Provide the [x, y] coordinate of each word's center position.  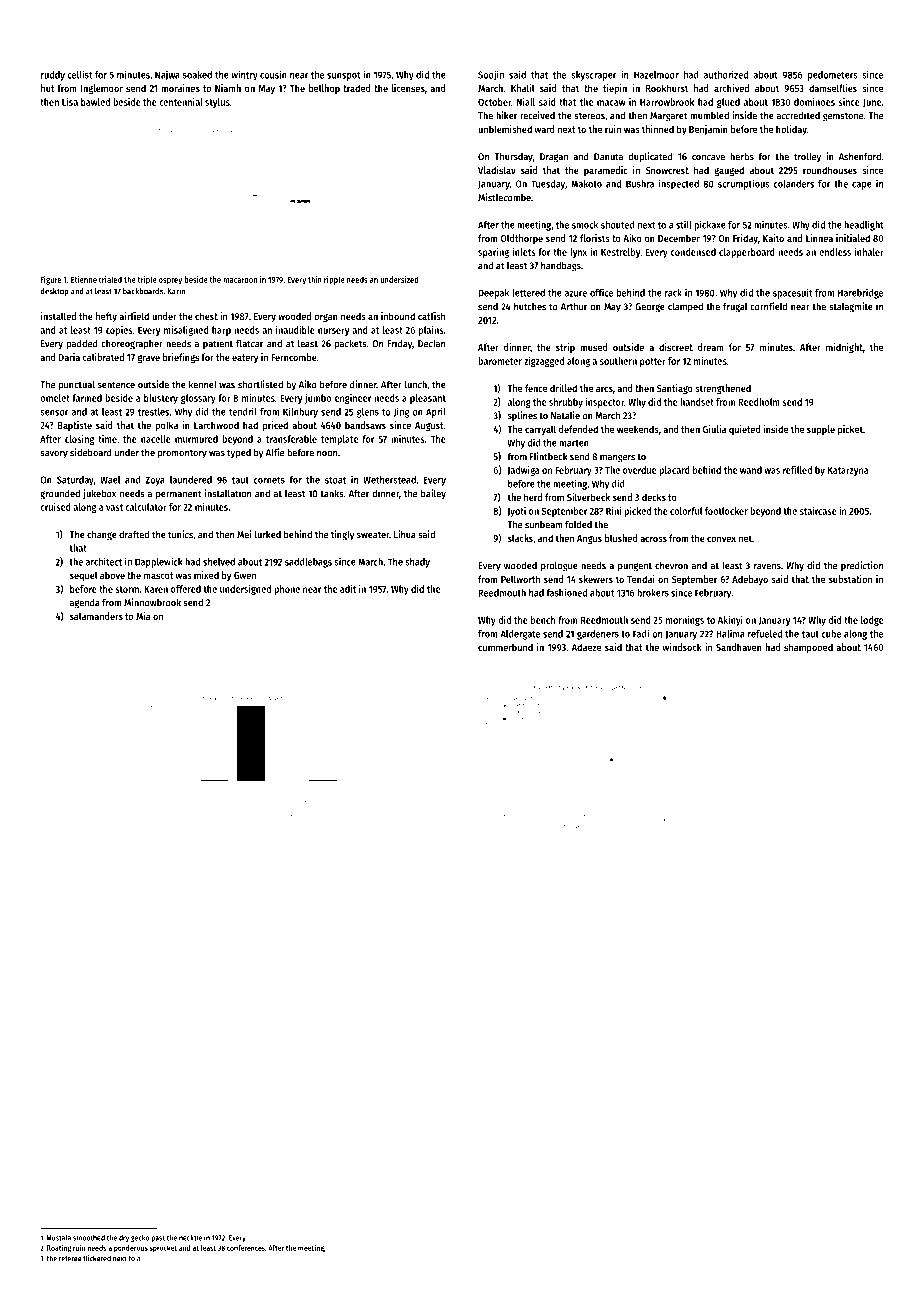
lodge [872, 621]
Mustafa [58, 1238]
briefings [181, 358]
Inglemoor [102, 89]
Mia [143, 616]
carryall [540, 430]
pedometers [833, 76]
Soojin [491, 75]
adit [348, 589]
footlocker [726, 511]
